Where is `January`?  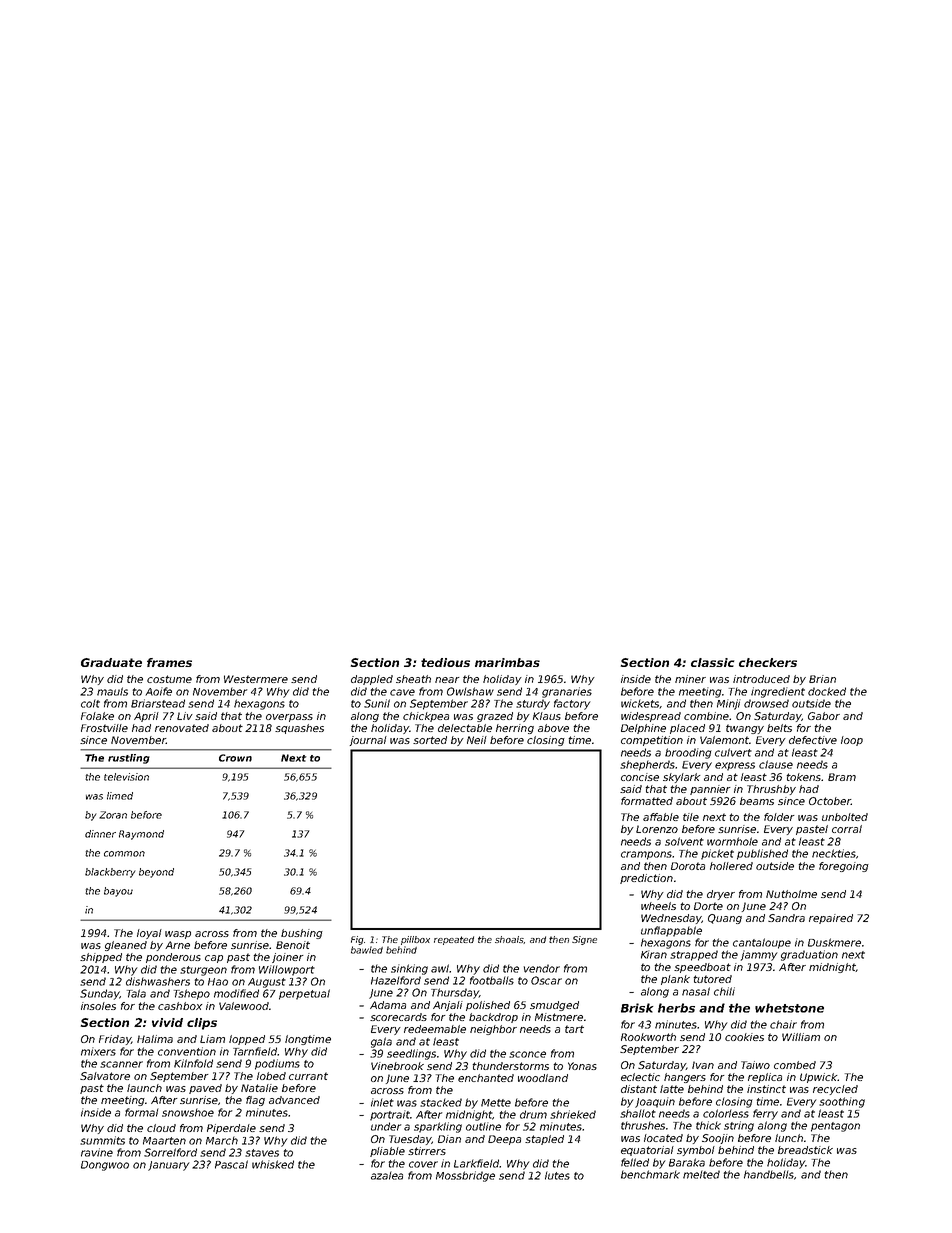
January is located at coordinates (169, 1166).
